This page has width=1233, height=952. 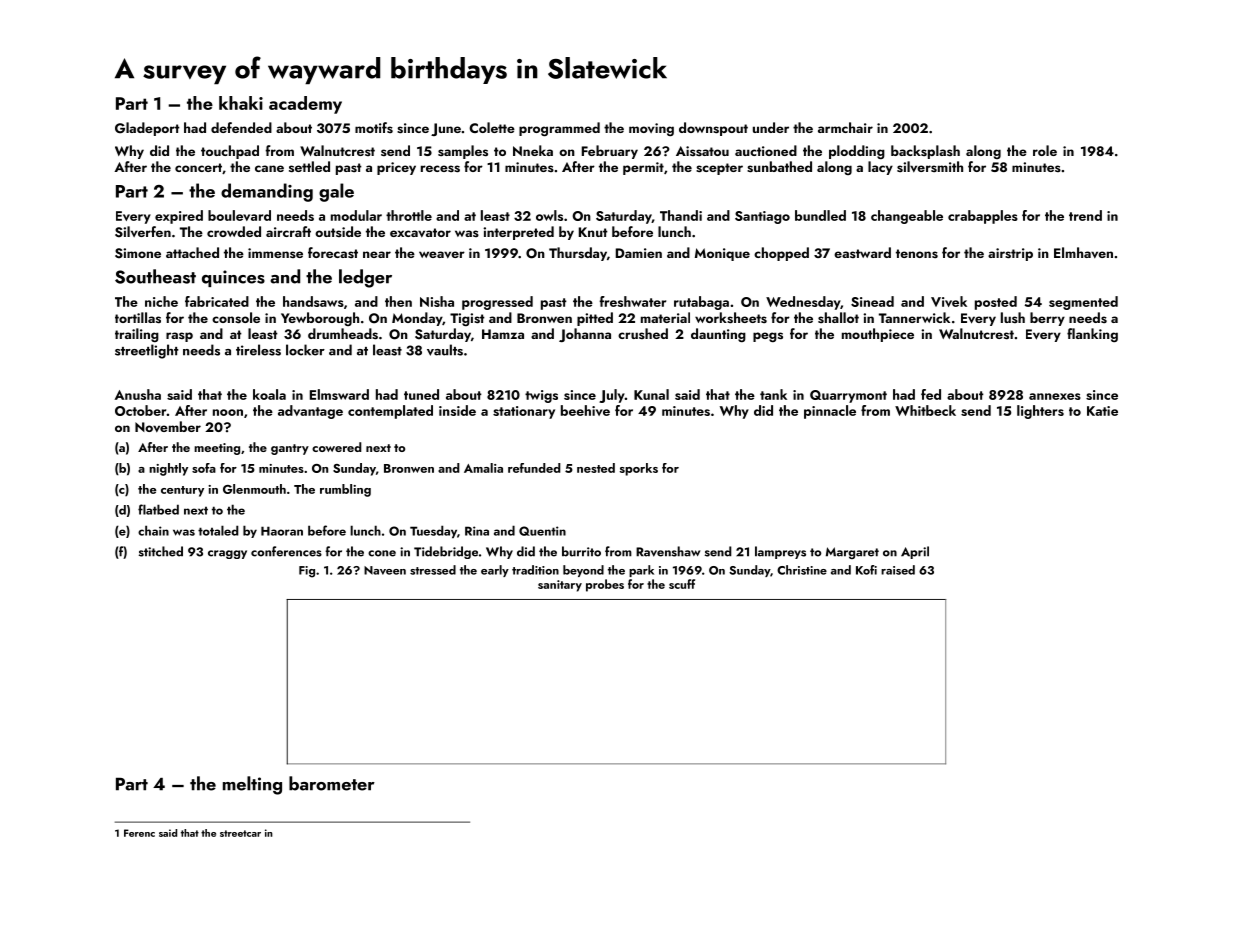 I want to click on khaki, so click(x=241, y=103).
